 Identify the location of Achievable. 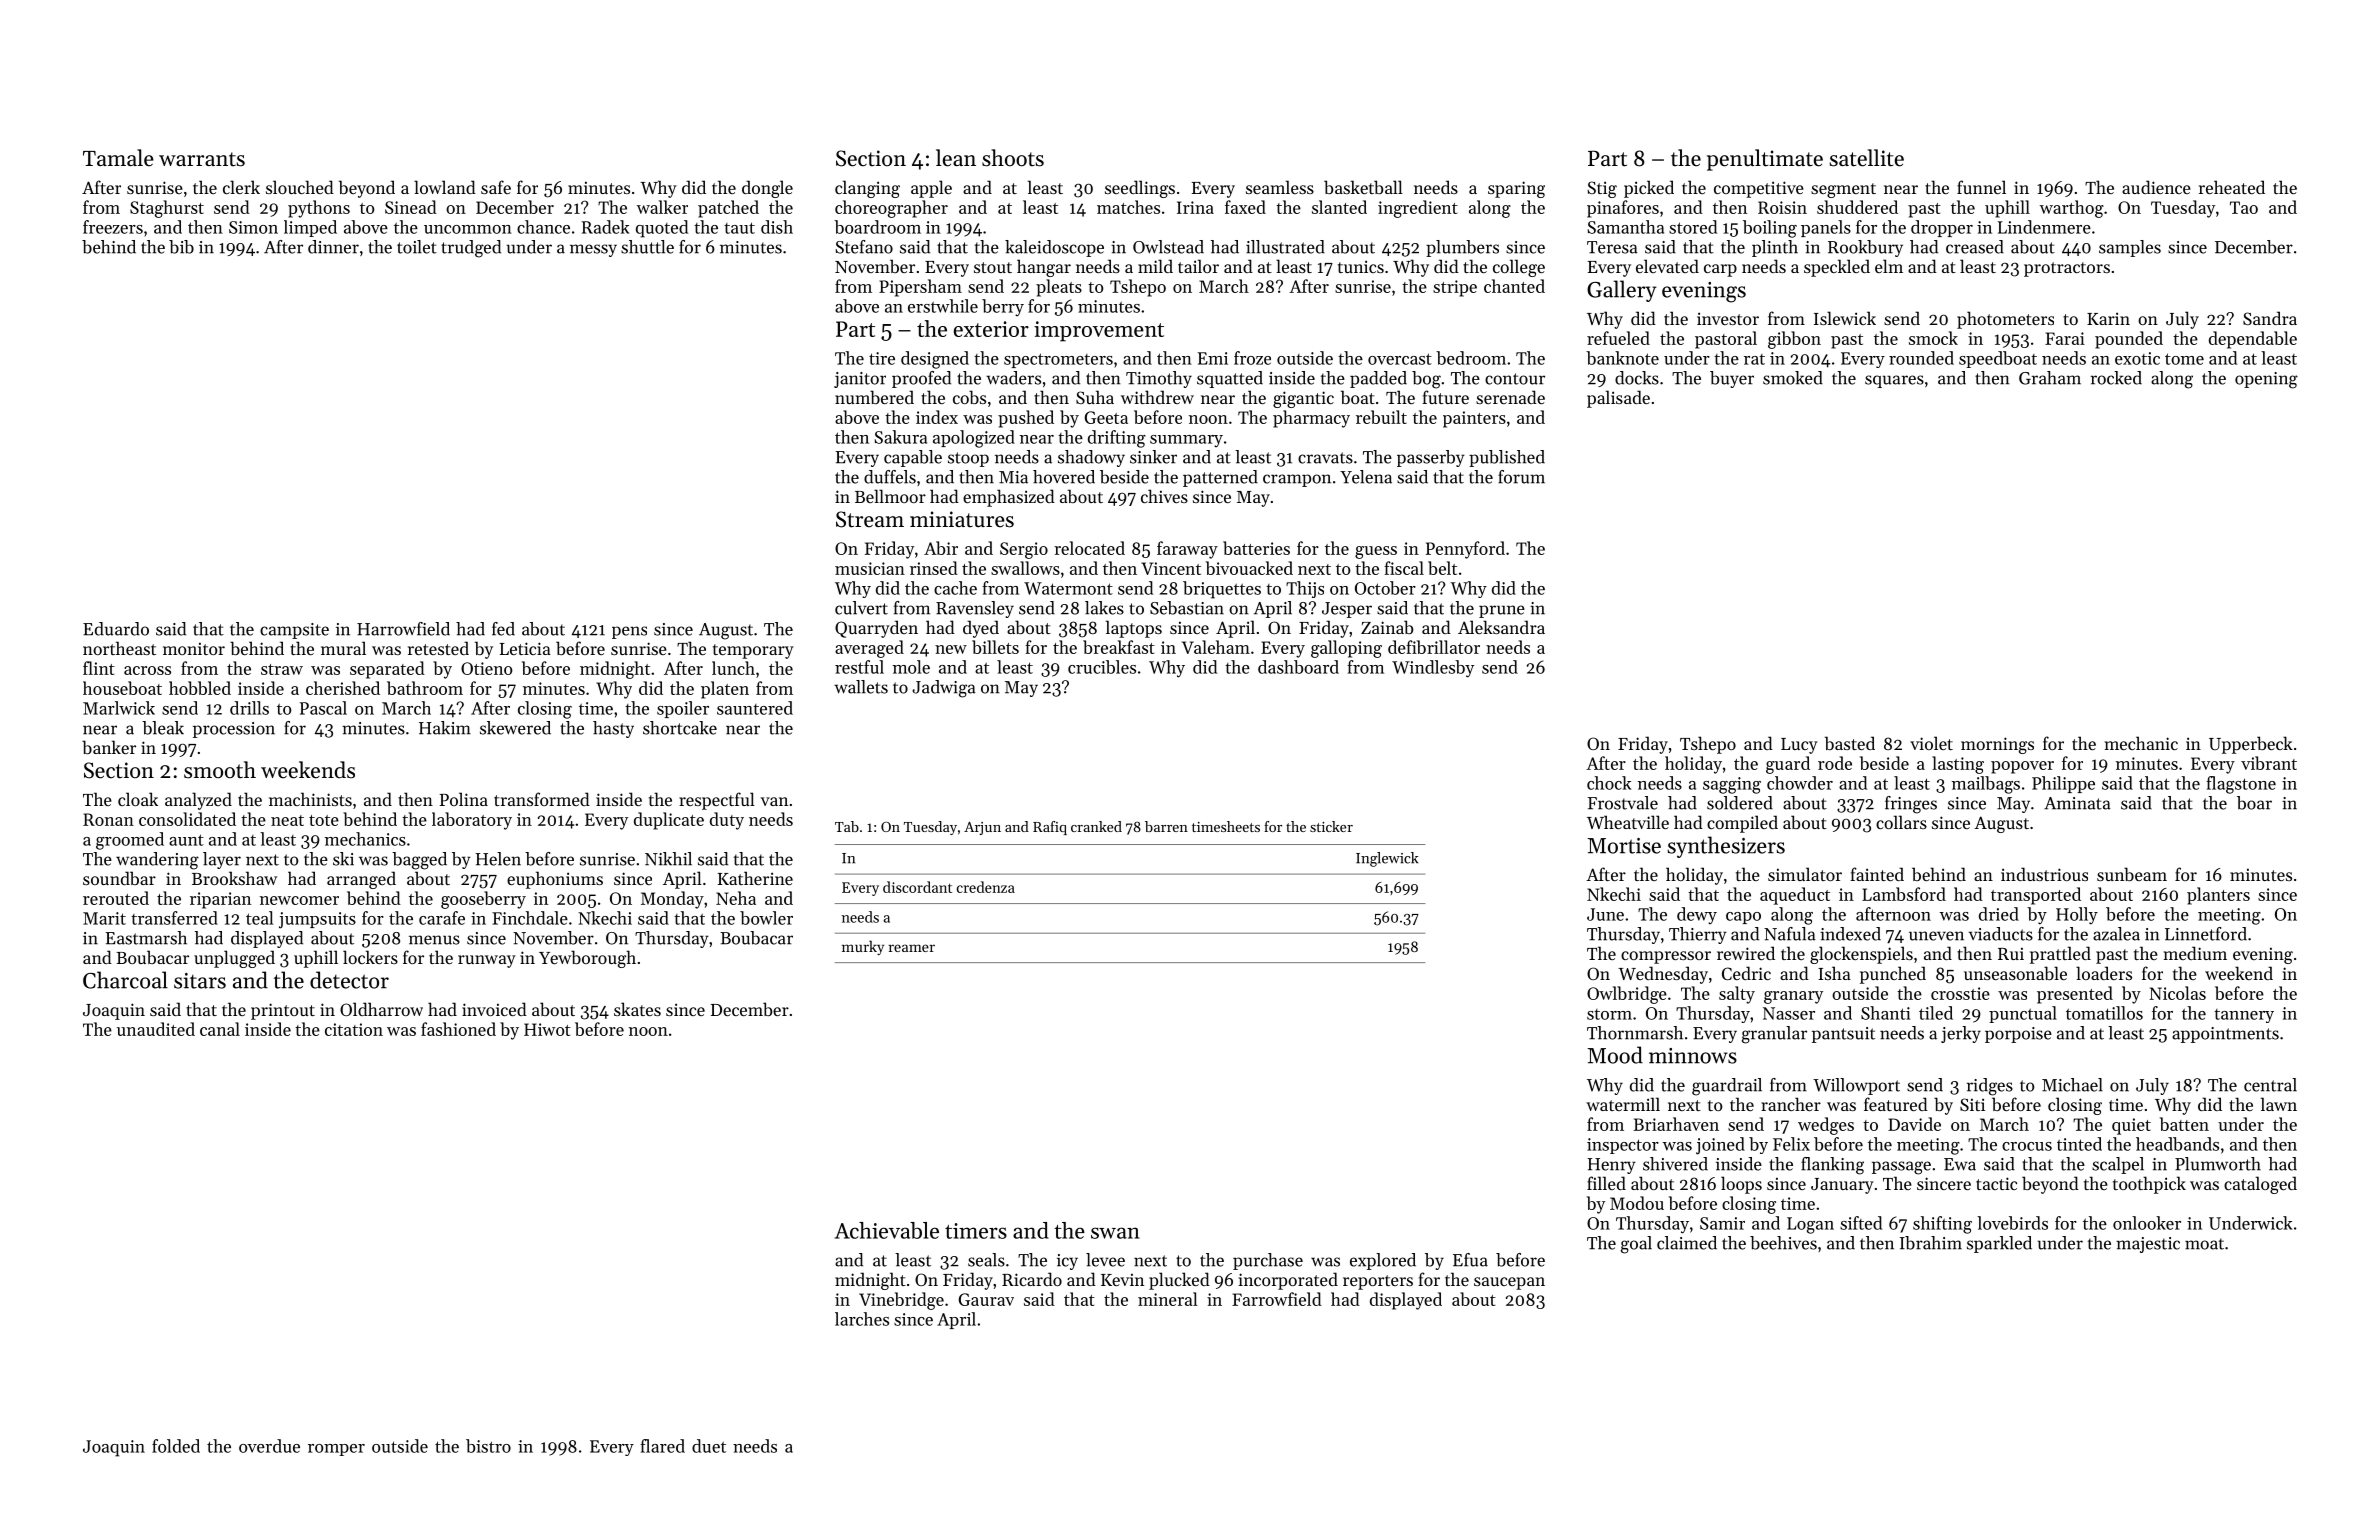
(887, 1230).
